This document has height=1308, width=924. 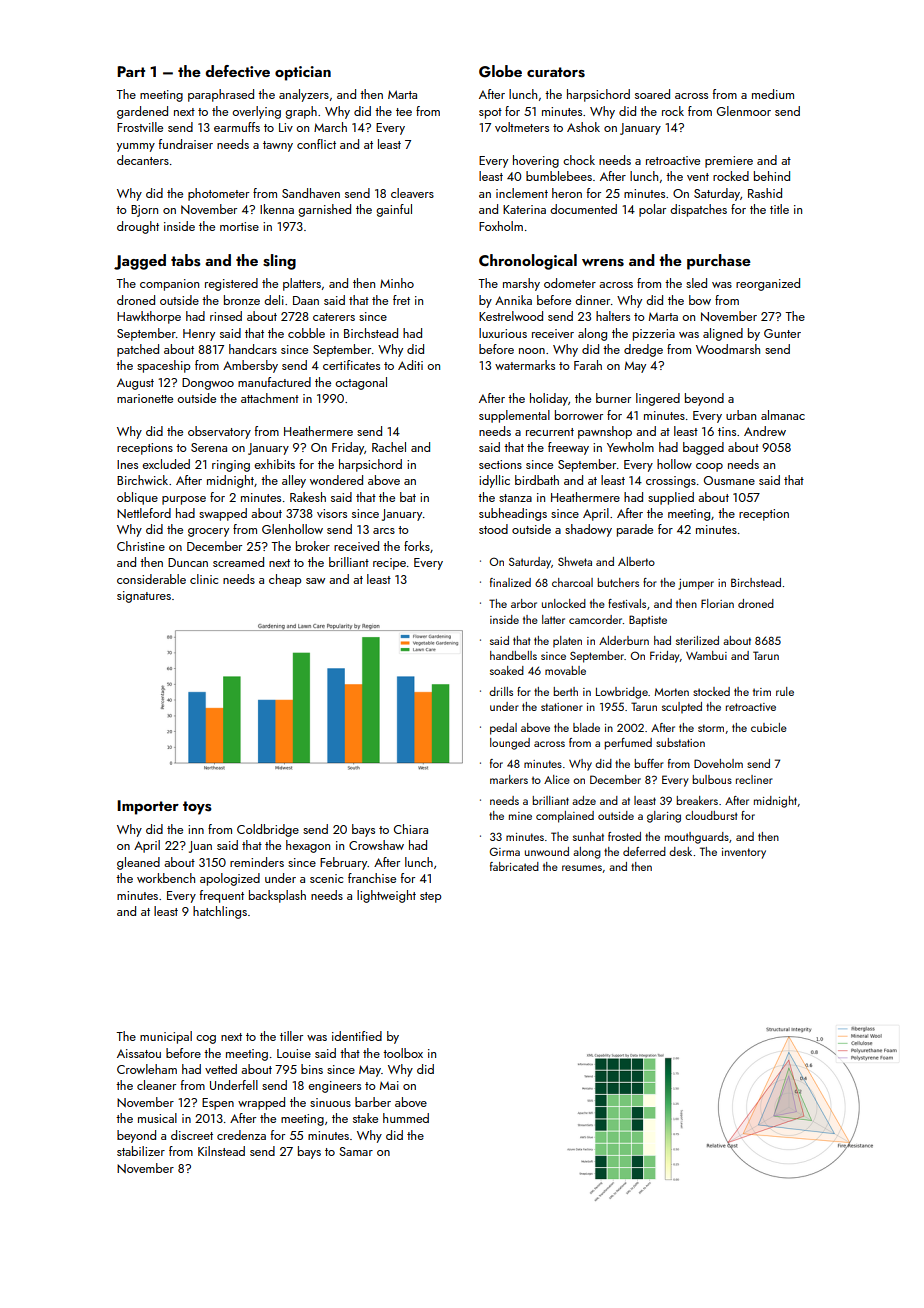 I want to click on Christine, so click(x=141, y=546).
